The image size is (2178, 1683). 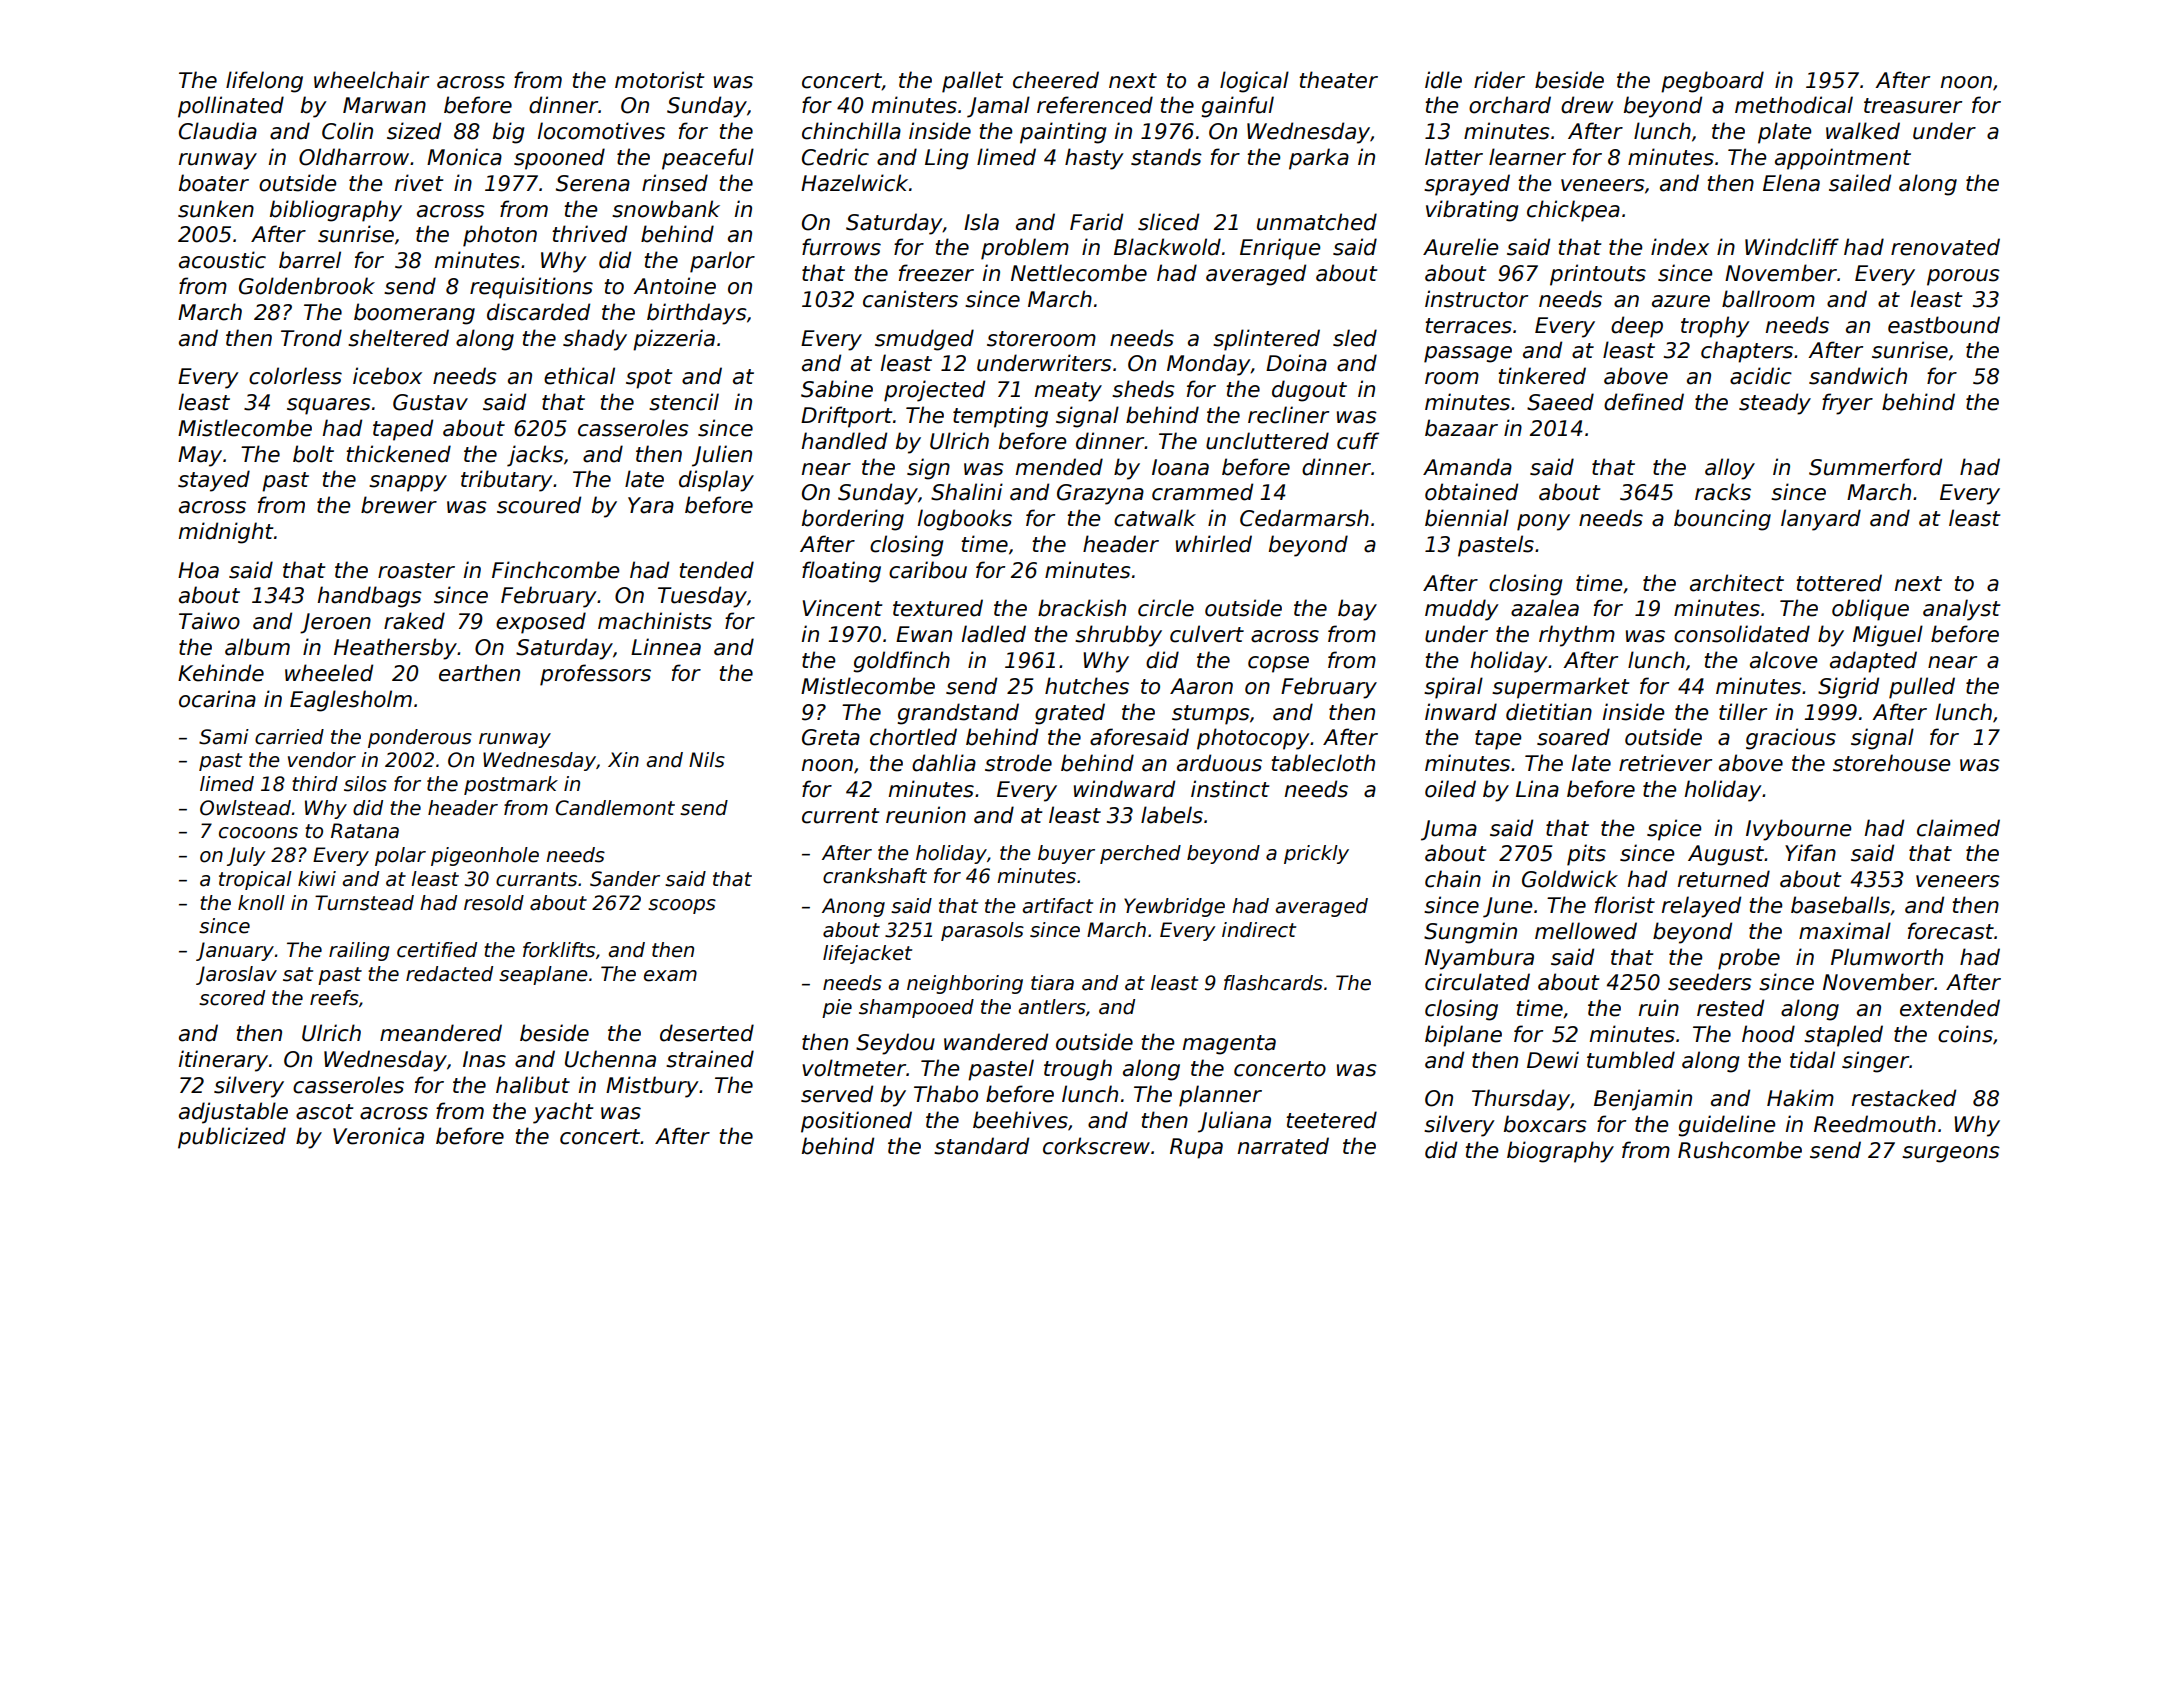 I want to click on index, so click(x=1680, y=247).
